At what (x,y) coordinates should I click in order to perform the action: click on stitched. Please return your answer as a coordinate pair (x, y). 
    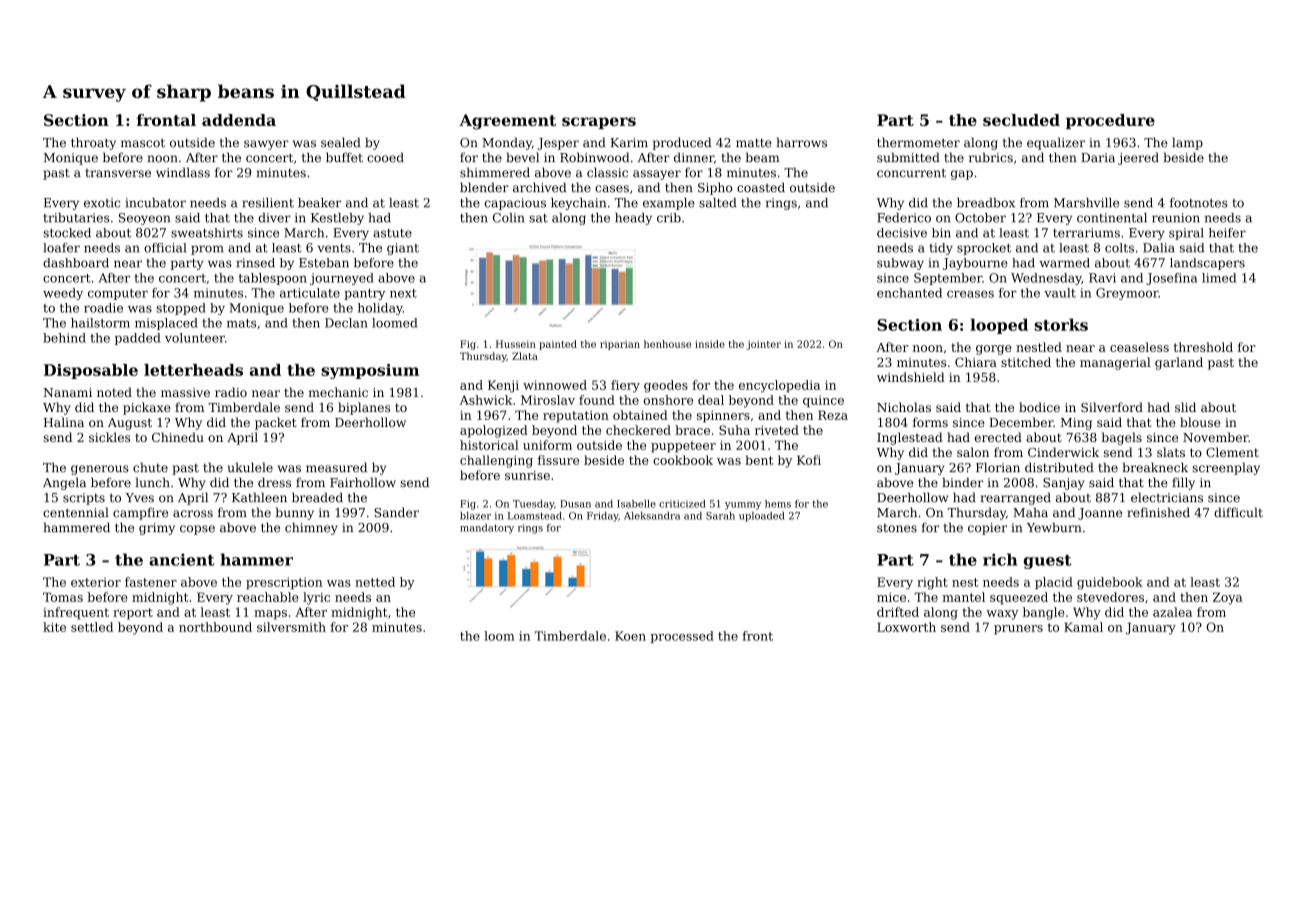
    Looking at the image, I should click on (1026, 362).
